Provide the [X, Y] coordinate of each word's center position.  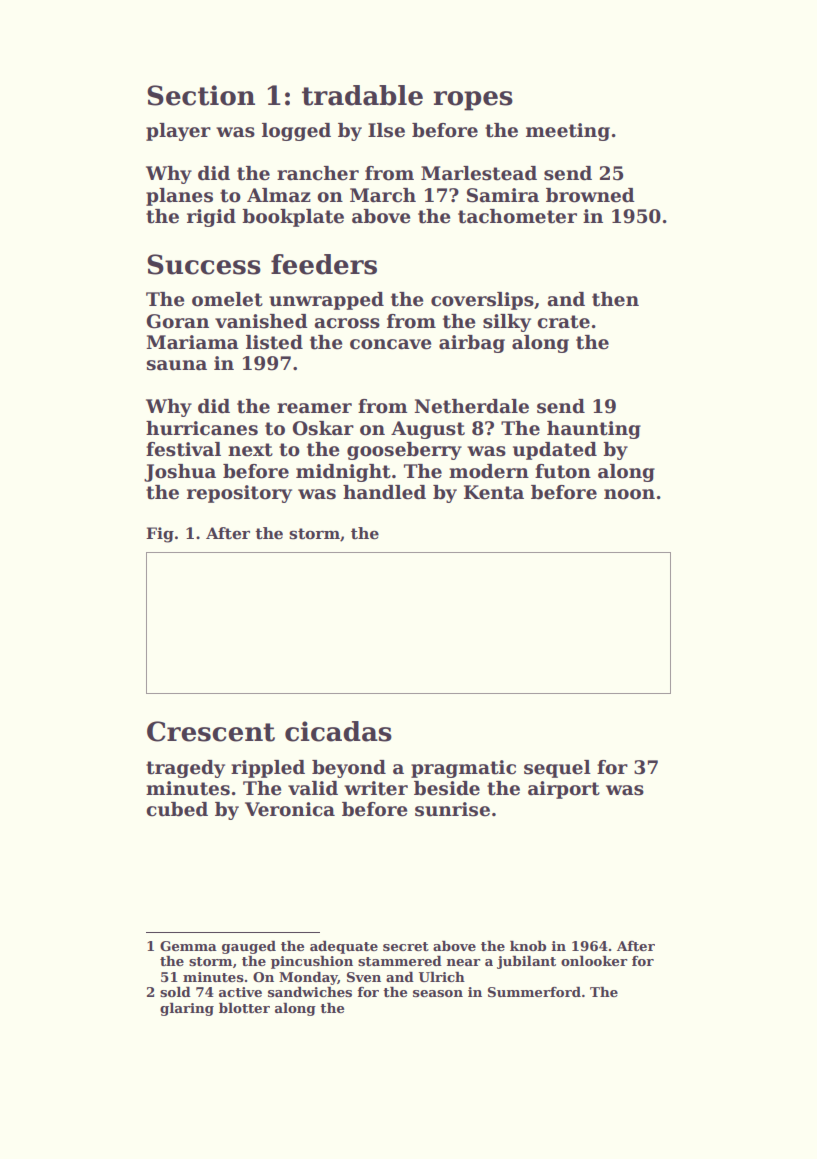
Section [201, 95]
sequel [557, 769]
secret [406, 946]
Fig [160, 535]
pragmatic [463, 769]
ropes [473, 101]
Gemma [188, 946]
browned [590, 195]
